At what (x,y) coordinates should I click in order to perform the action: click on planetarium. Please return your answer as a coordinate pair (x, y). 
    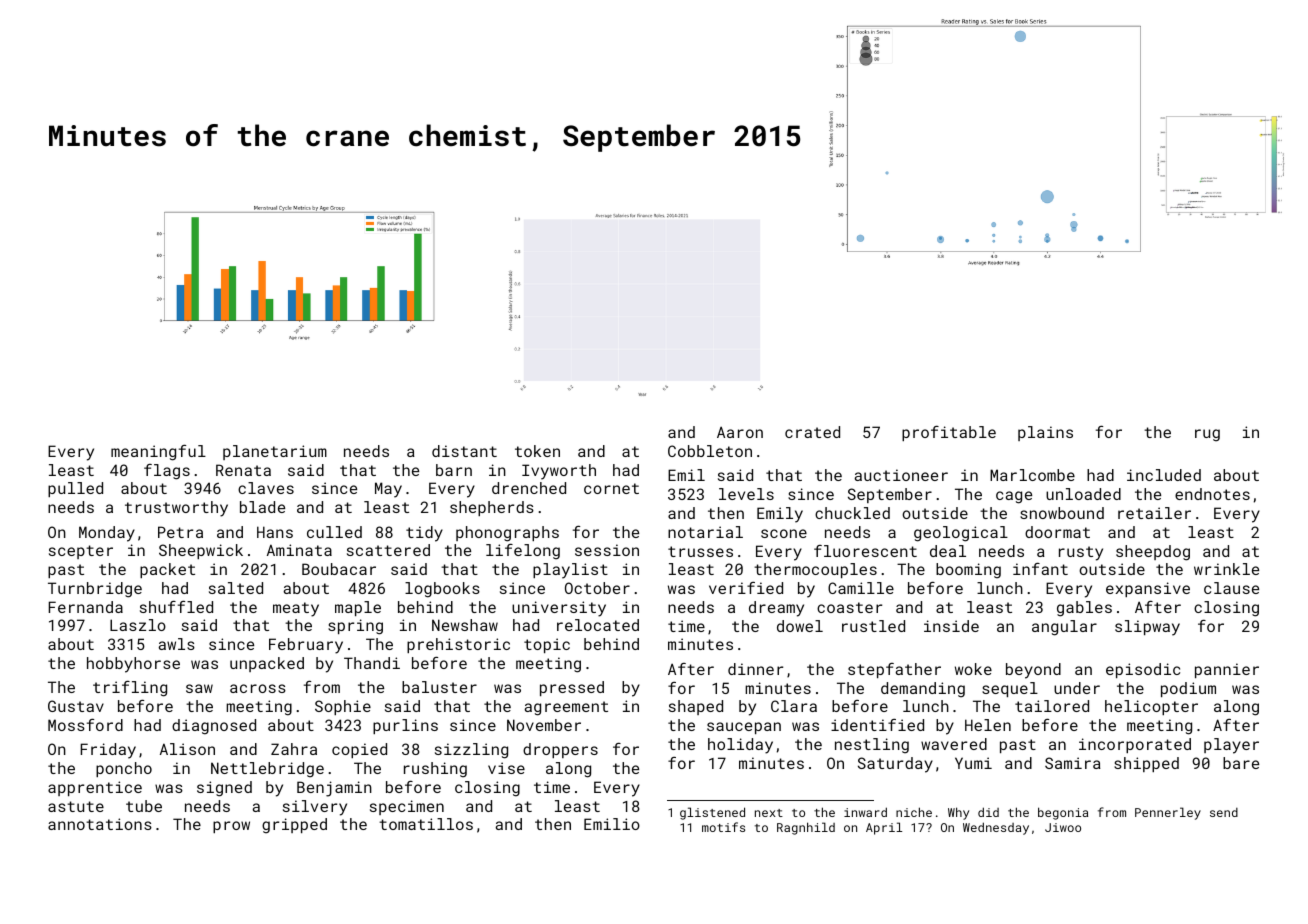
    Looking at the image, I should click on (275, 452).
